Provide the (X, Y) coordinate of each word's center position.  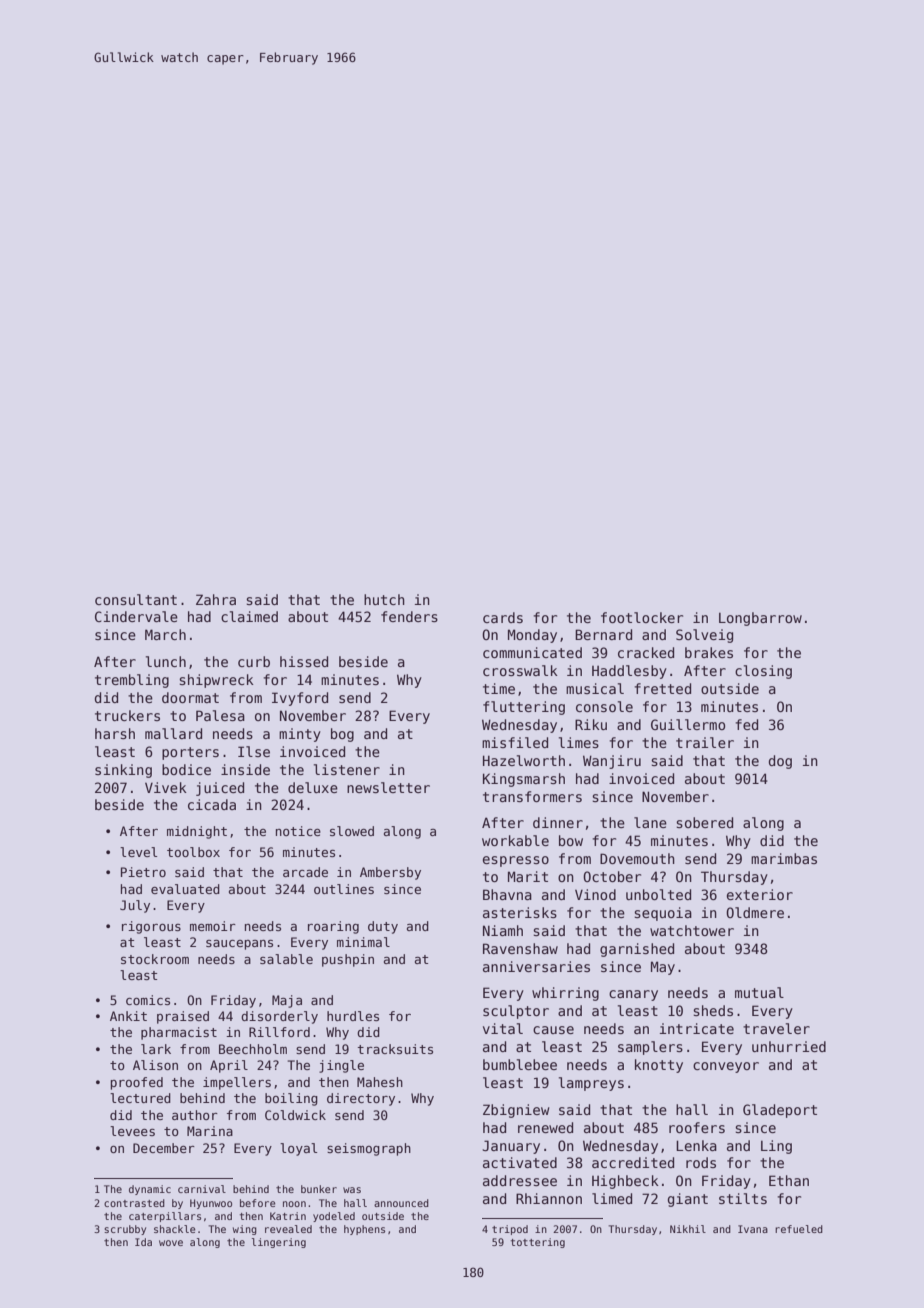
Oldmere (755, 912)
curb (254, 661)
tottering (538, 1243)
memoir (213, 926)
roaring (333, 927)
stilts (743, 1198)
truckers (127, 715)
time (499, 688)
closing (763, 672)
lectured (140, 1098)
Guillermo (688, 724)
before (257, 1203)
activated (520, 1162)
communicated (532, 652)
